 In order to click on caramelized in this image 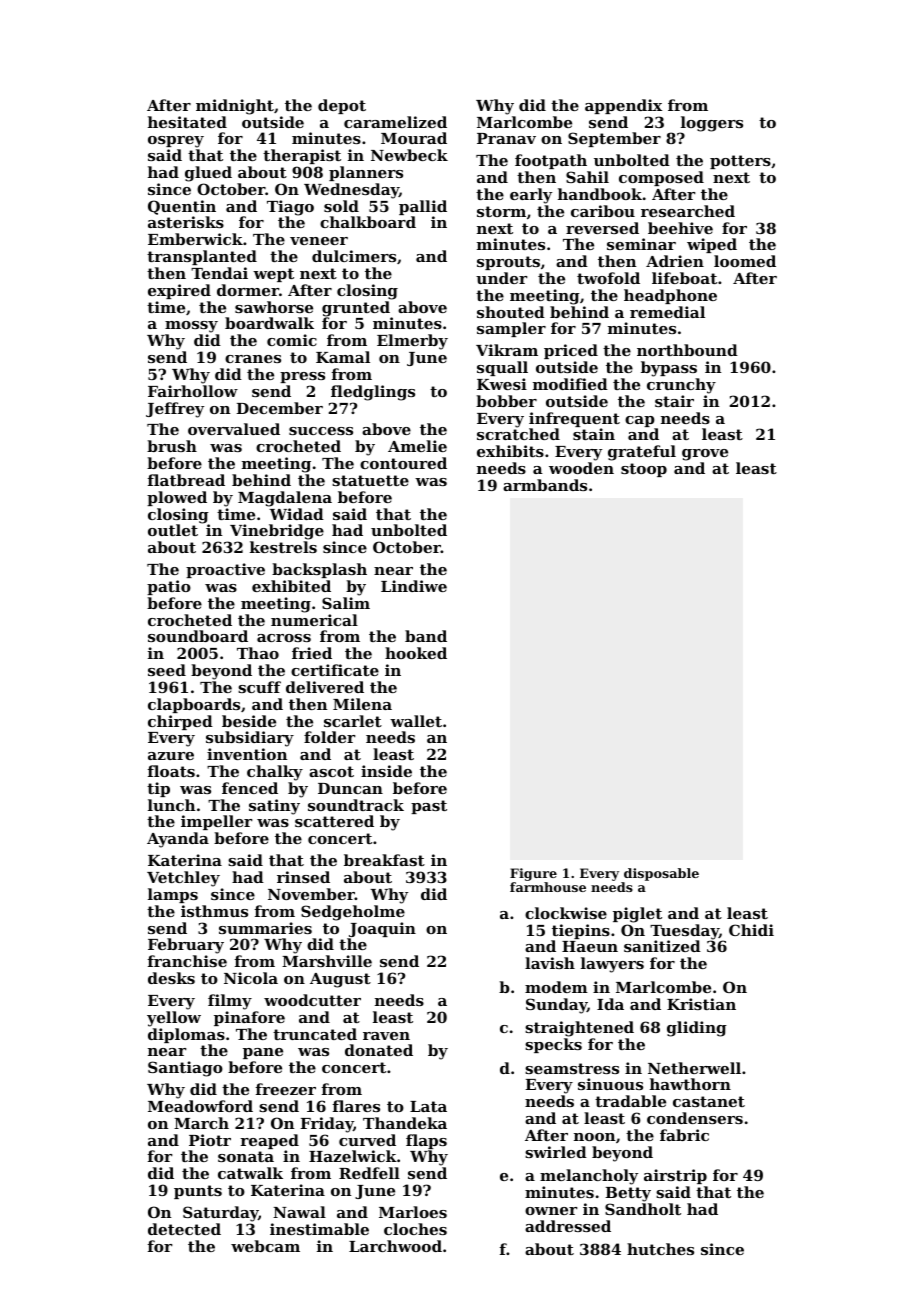, I will do `click(395, 122)`.
